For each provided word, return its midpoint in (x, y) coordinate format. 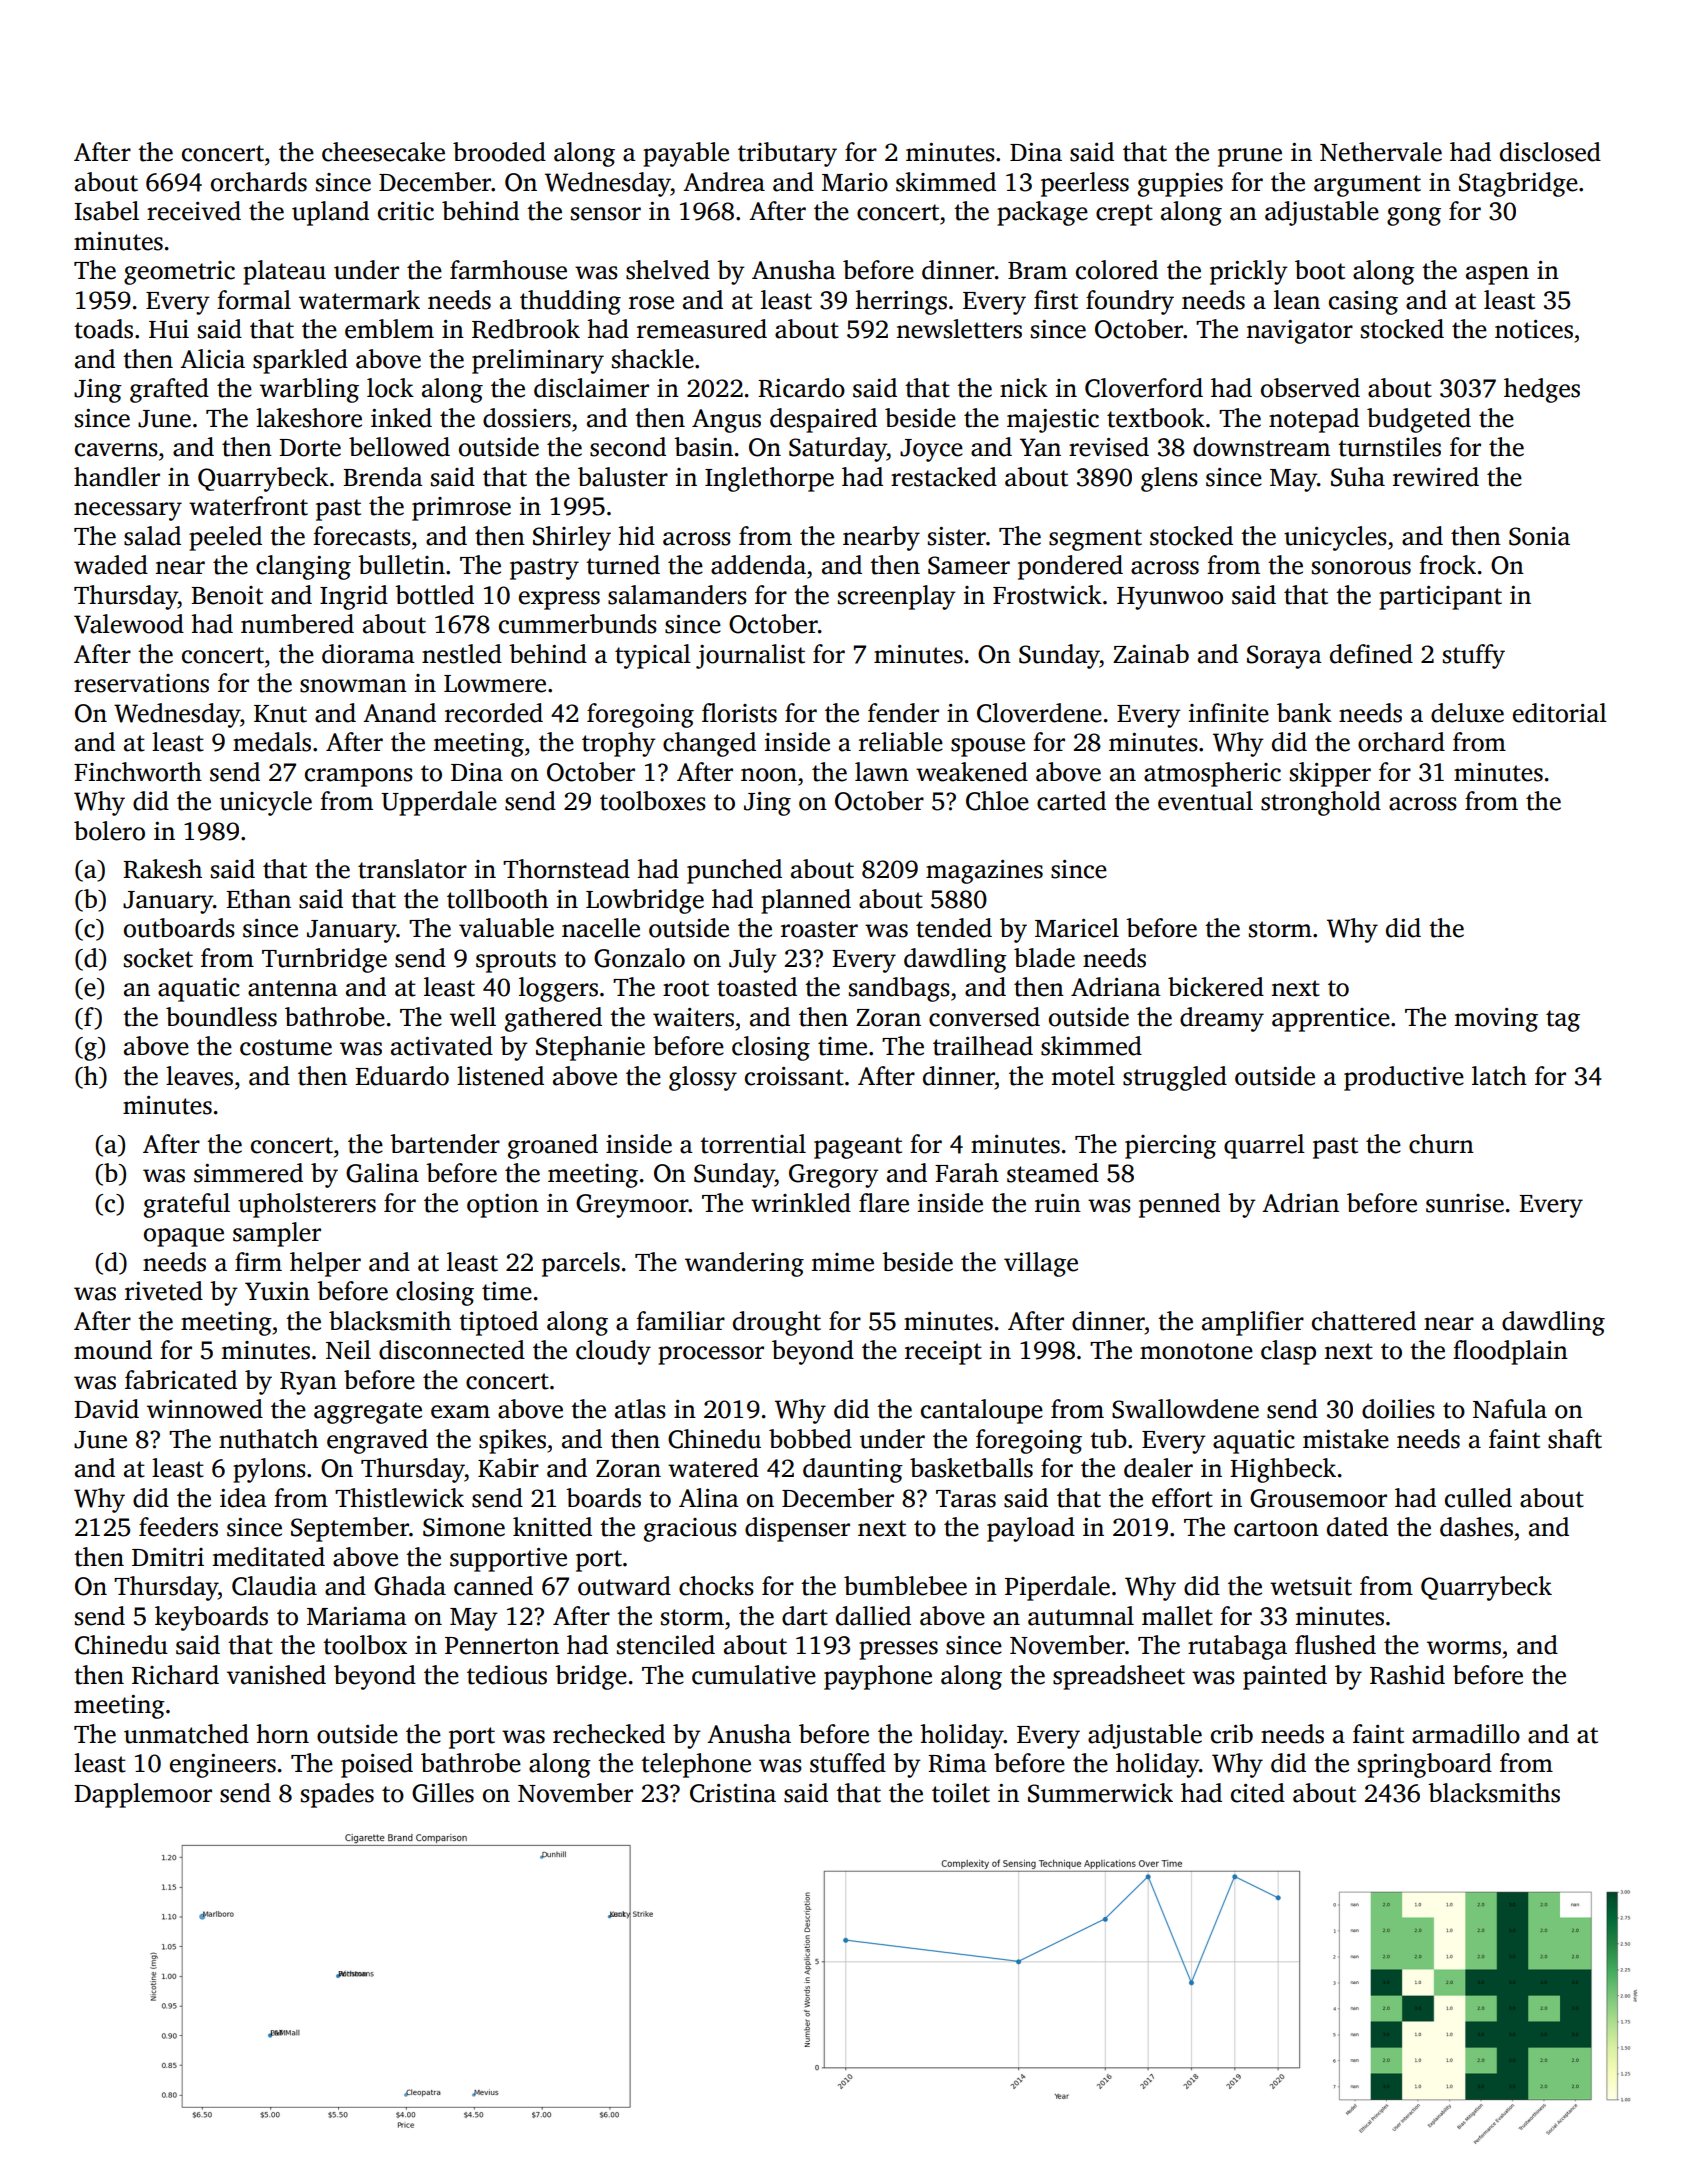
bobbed (810, 1439)
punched (734, 871)
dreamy (1222, 1019)
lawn (882, 772)
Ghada (410, 1586)
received (194, 211)
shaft (1575, 1439)
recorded (494, 713)
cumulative (754, 1675)
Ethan (258, 899)
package (1042, 213)
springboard (1425, 1765)
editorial (1560, 713)
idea (243, 1498)
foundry (1130, 302)
